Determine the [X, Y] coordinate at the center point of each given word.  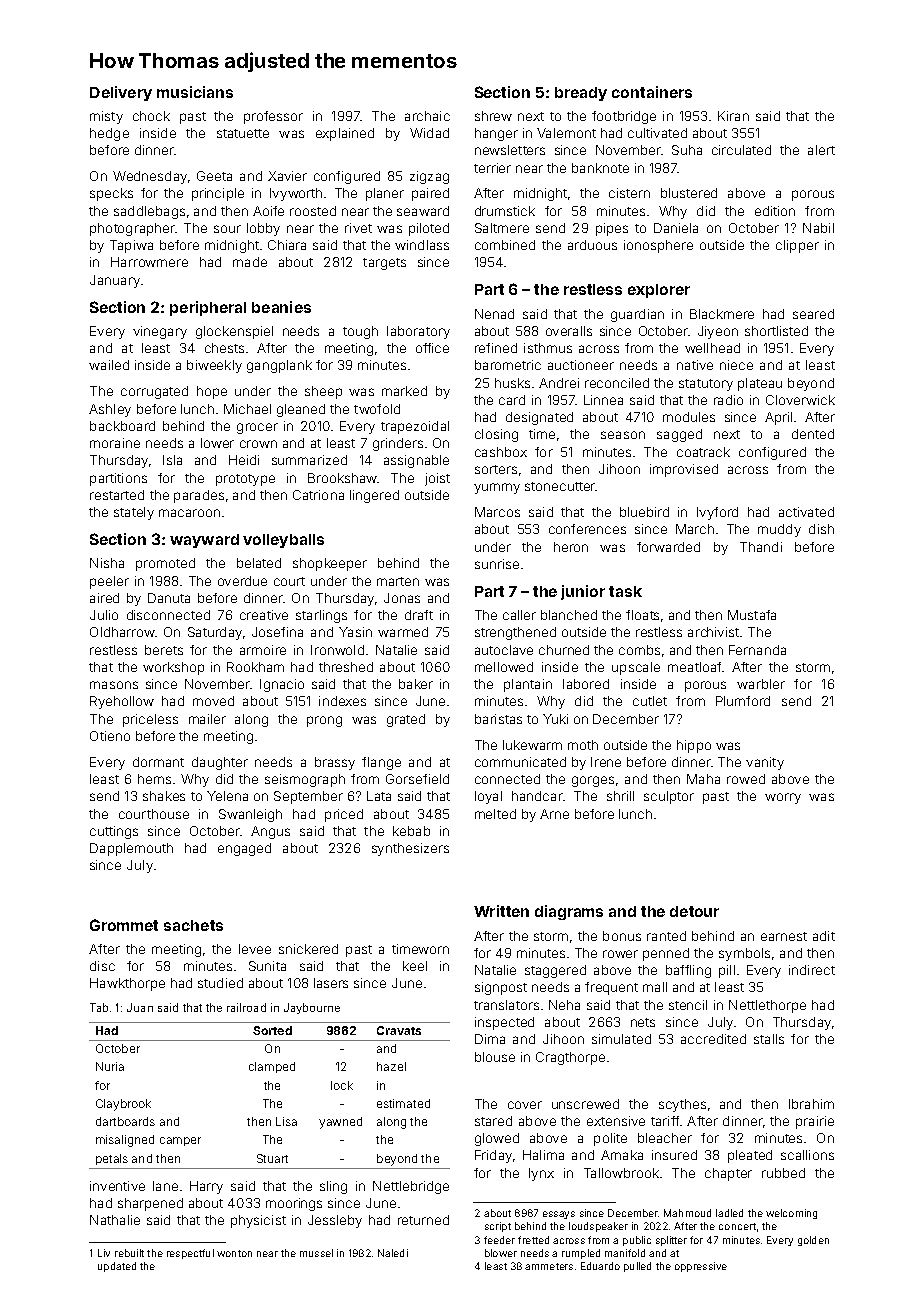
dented [813, 434]
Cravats [399, 1030]
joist [437, 479]
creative [264, 615]
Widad [429, 133]
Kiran [733, 116]
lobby [263, 229]
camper [180, 1141]
